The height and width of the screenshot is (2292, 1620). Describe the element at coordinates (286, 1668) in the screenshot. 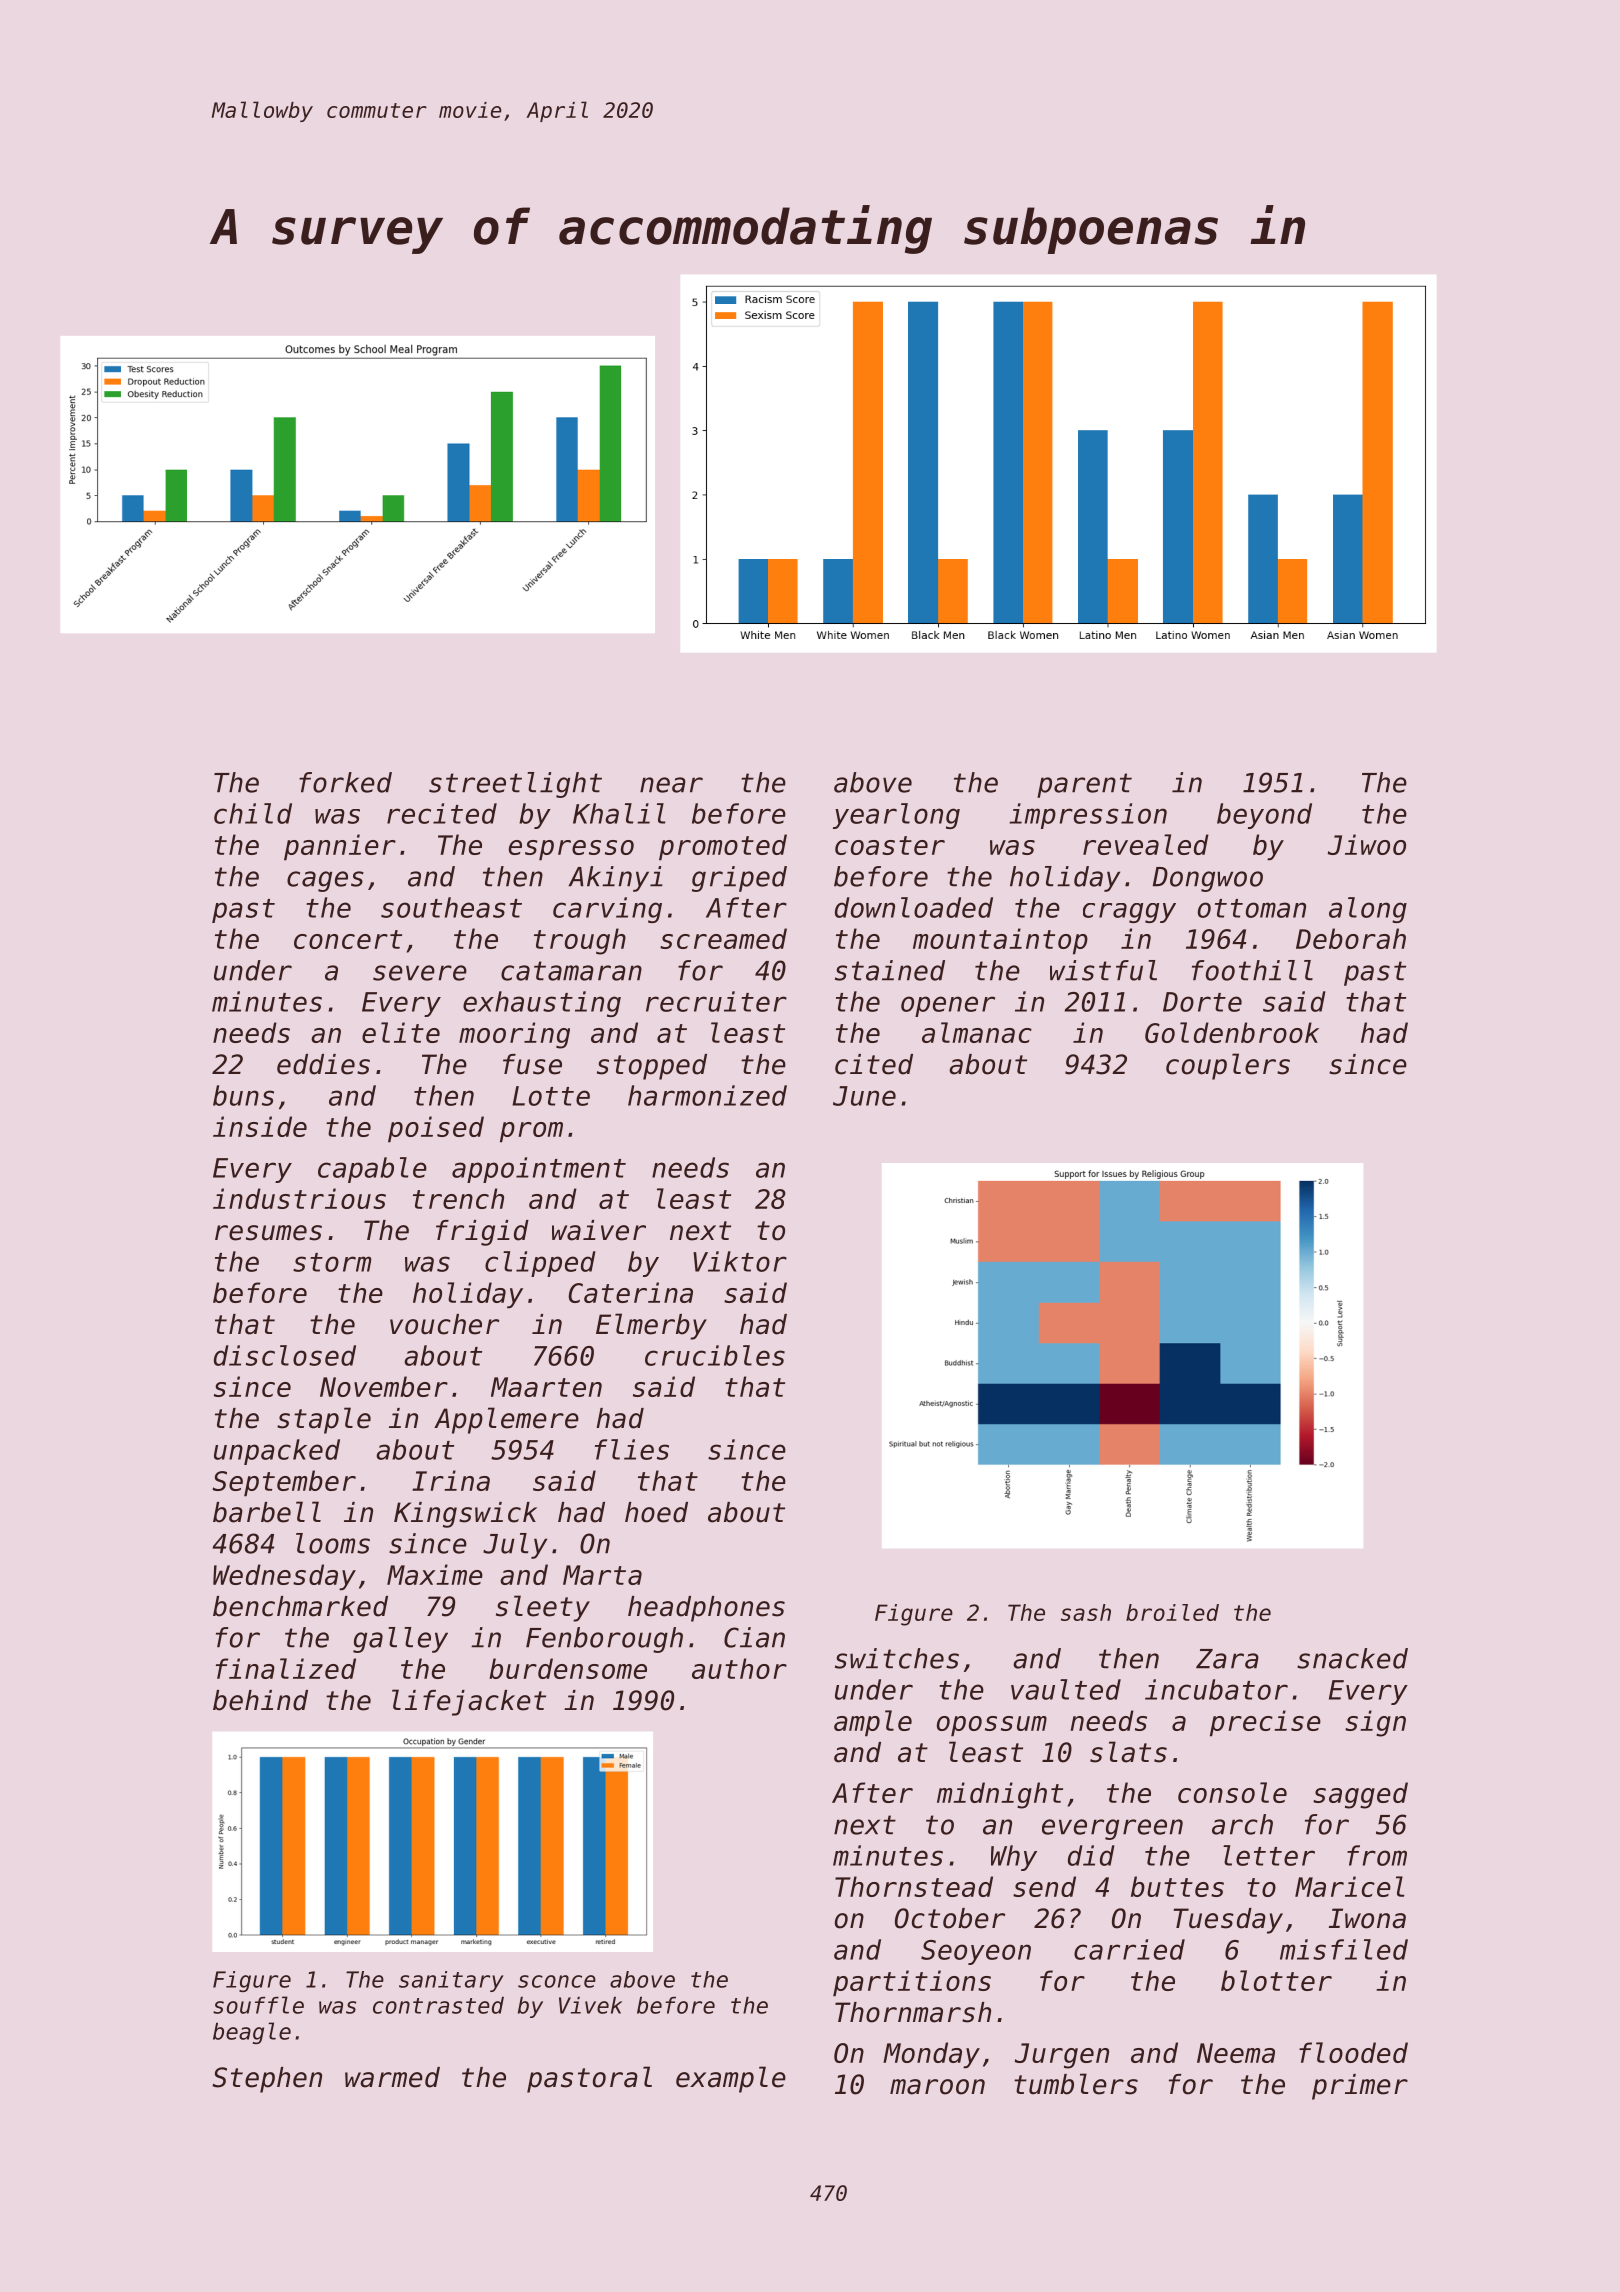

I see `finalized` at that location.
